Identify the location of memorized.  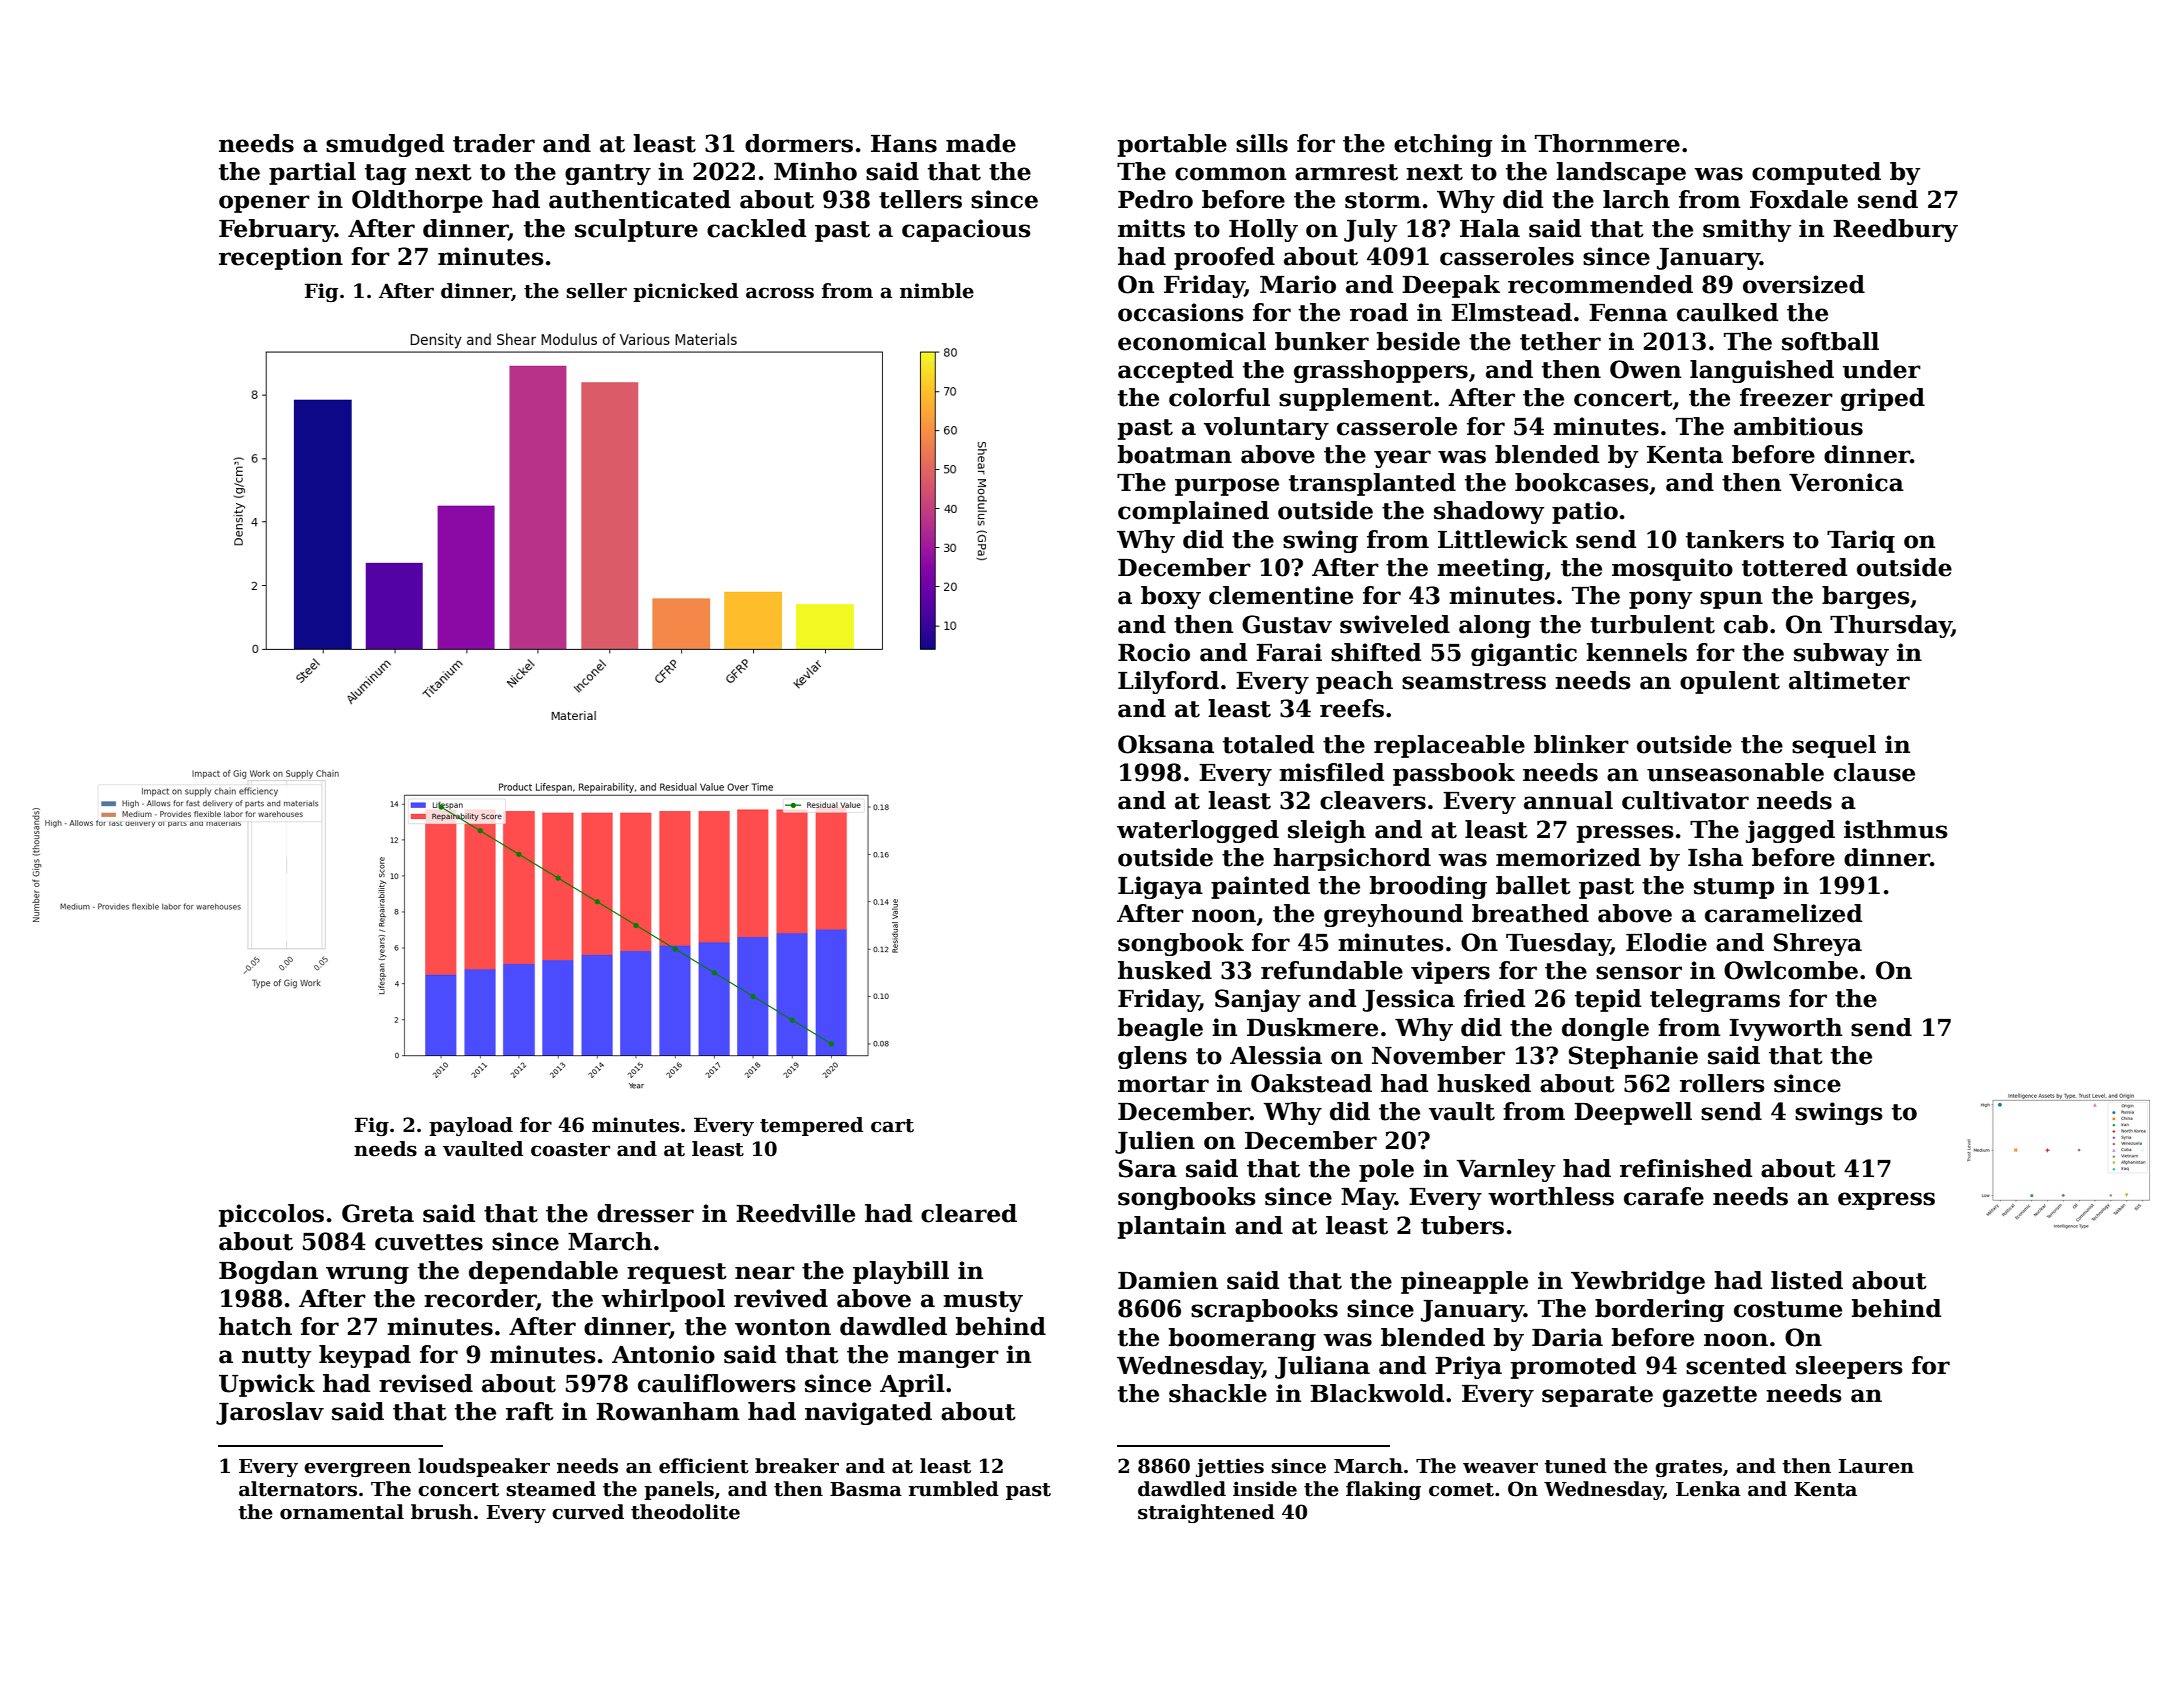
(1568, 857).
